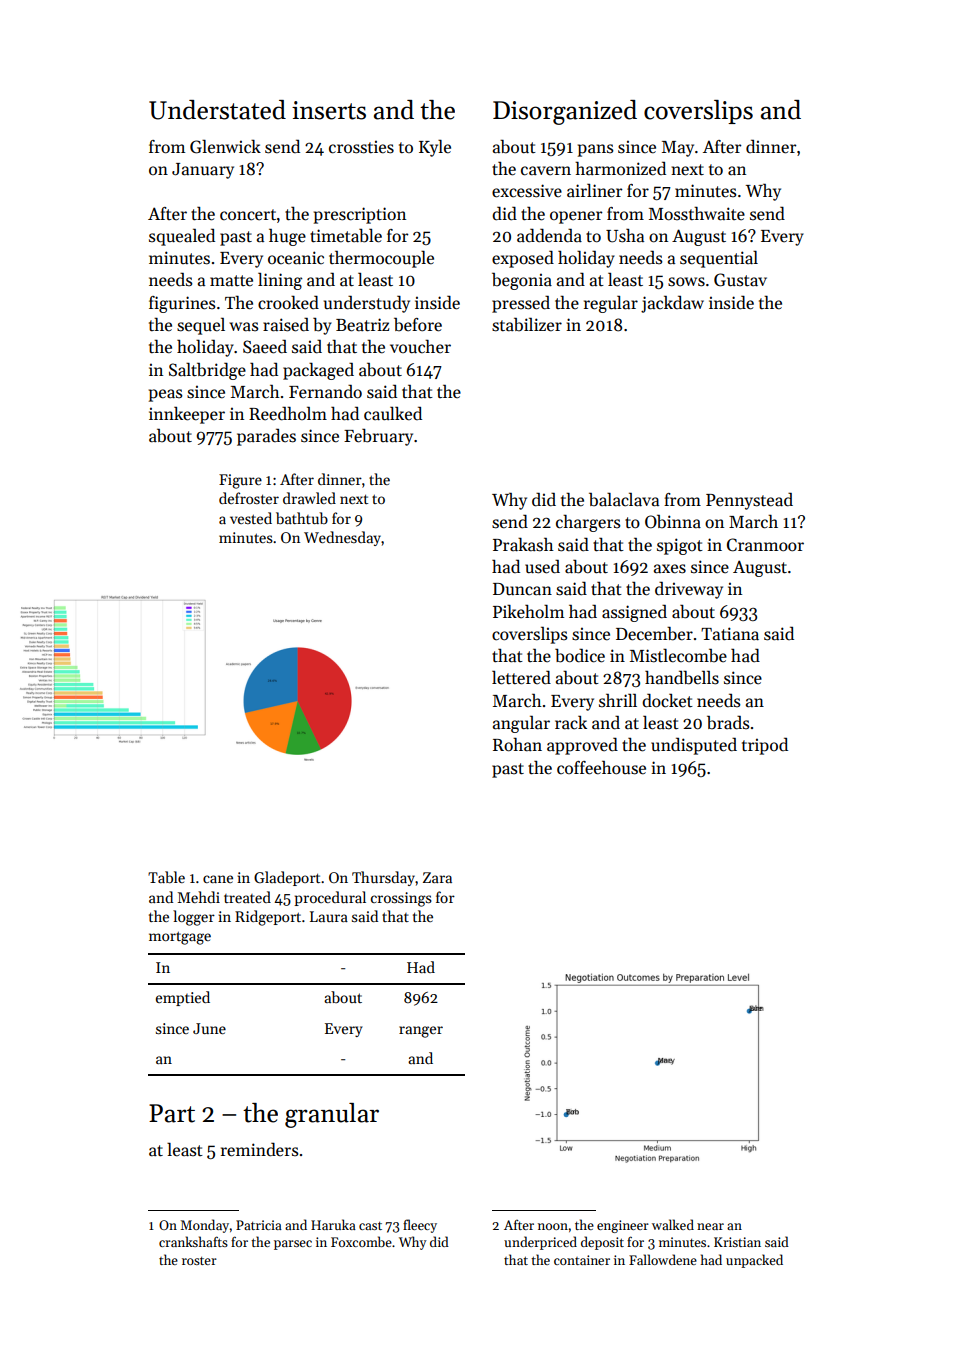 This image has height=1360, width=957. I want to click on balaclava, so click(624, 499).
